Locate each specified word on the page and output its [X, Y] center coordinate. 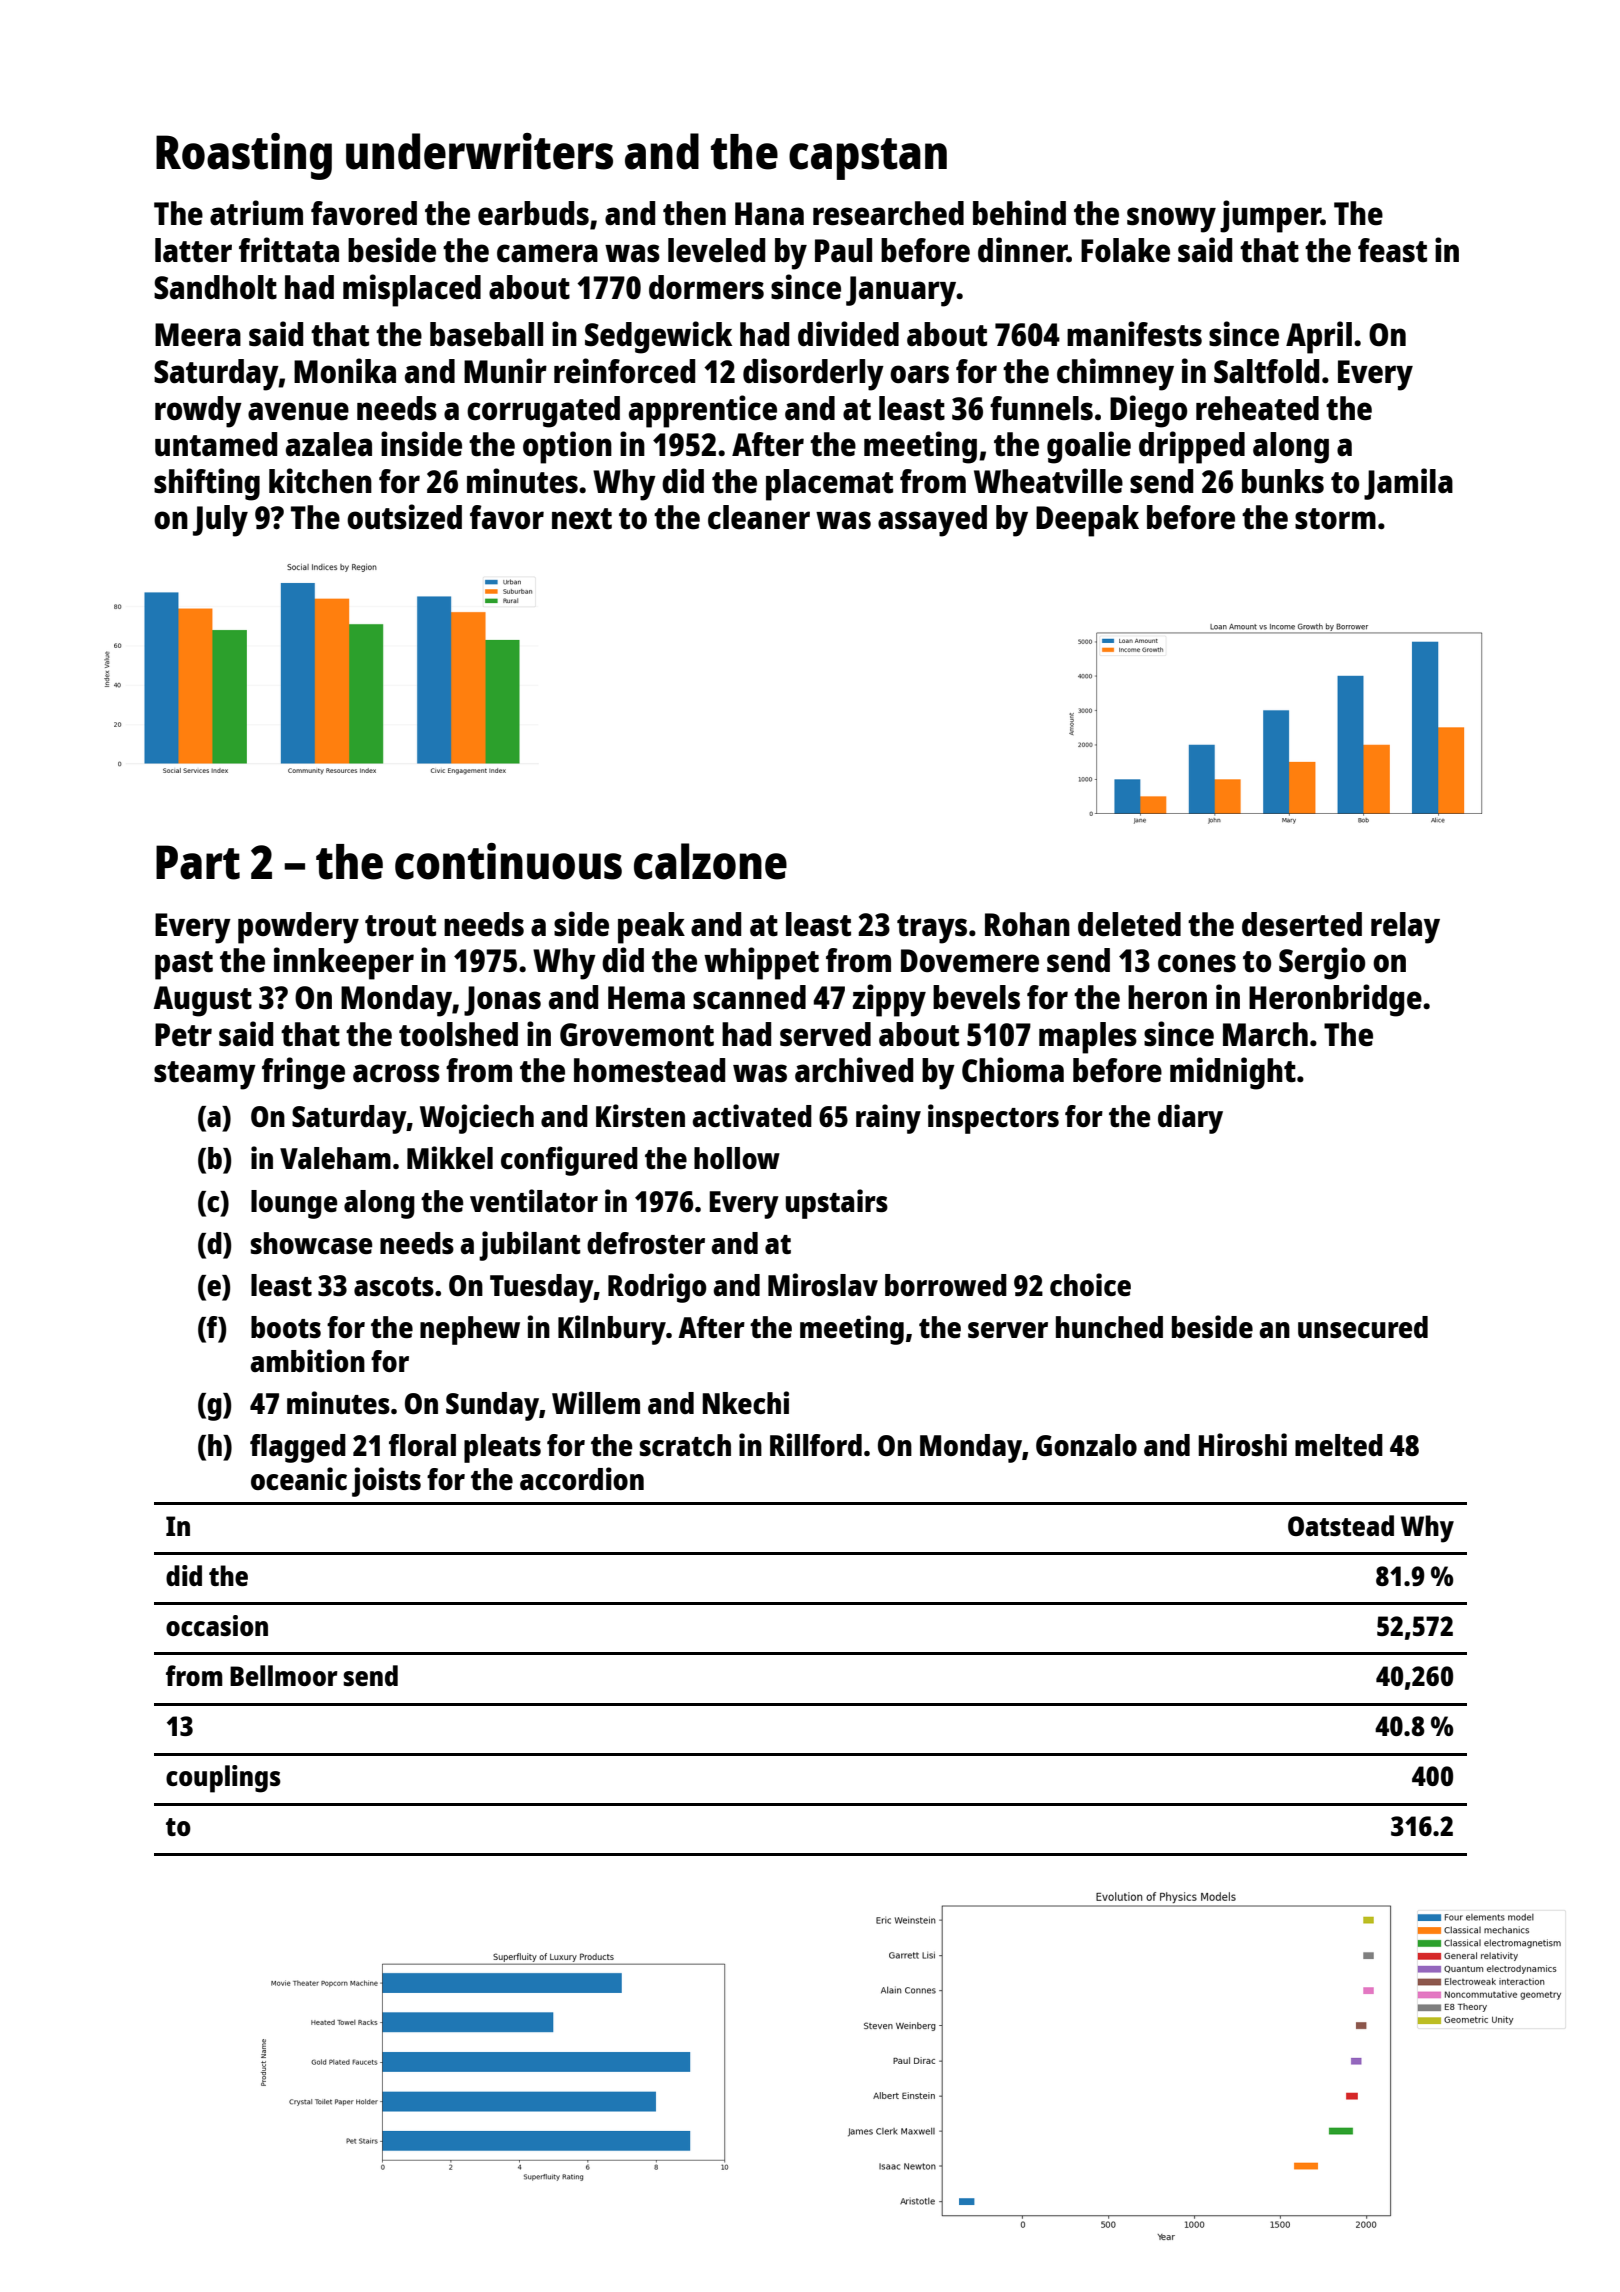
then [694, 213]
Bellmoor [284, 1675]
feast [1392, 250]
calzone [710, 861]
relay [1405, 928]
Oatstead [1341, 1525]
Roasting [244, 156]
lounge [294, 1204]
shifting [207, 484]
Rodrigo [657, 1288]
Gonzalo [1086, 1445]
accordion [582, 1478]
